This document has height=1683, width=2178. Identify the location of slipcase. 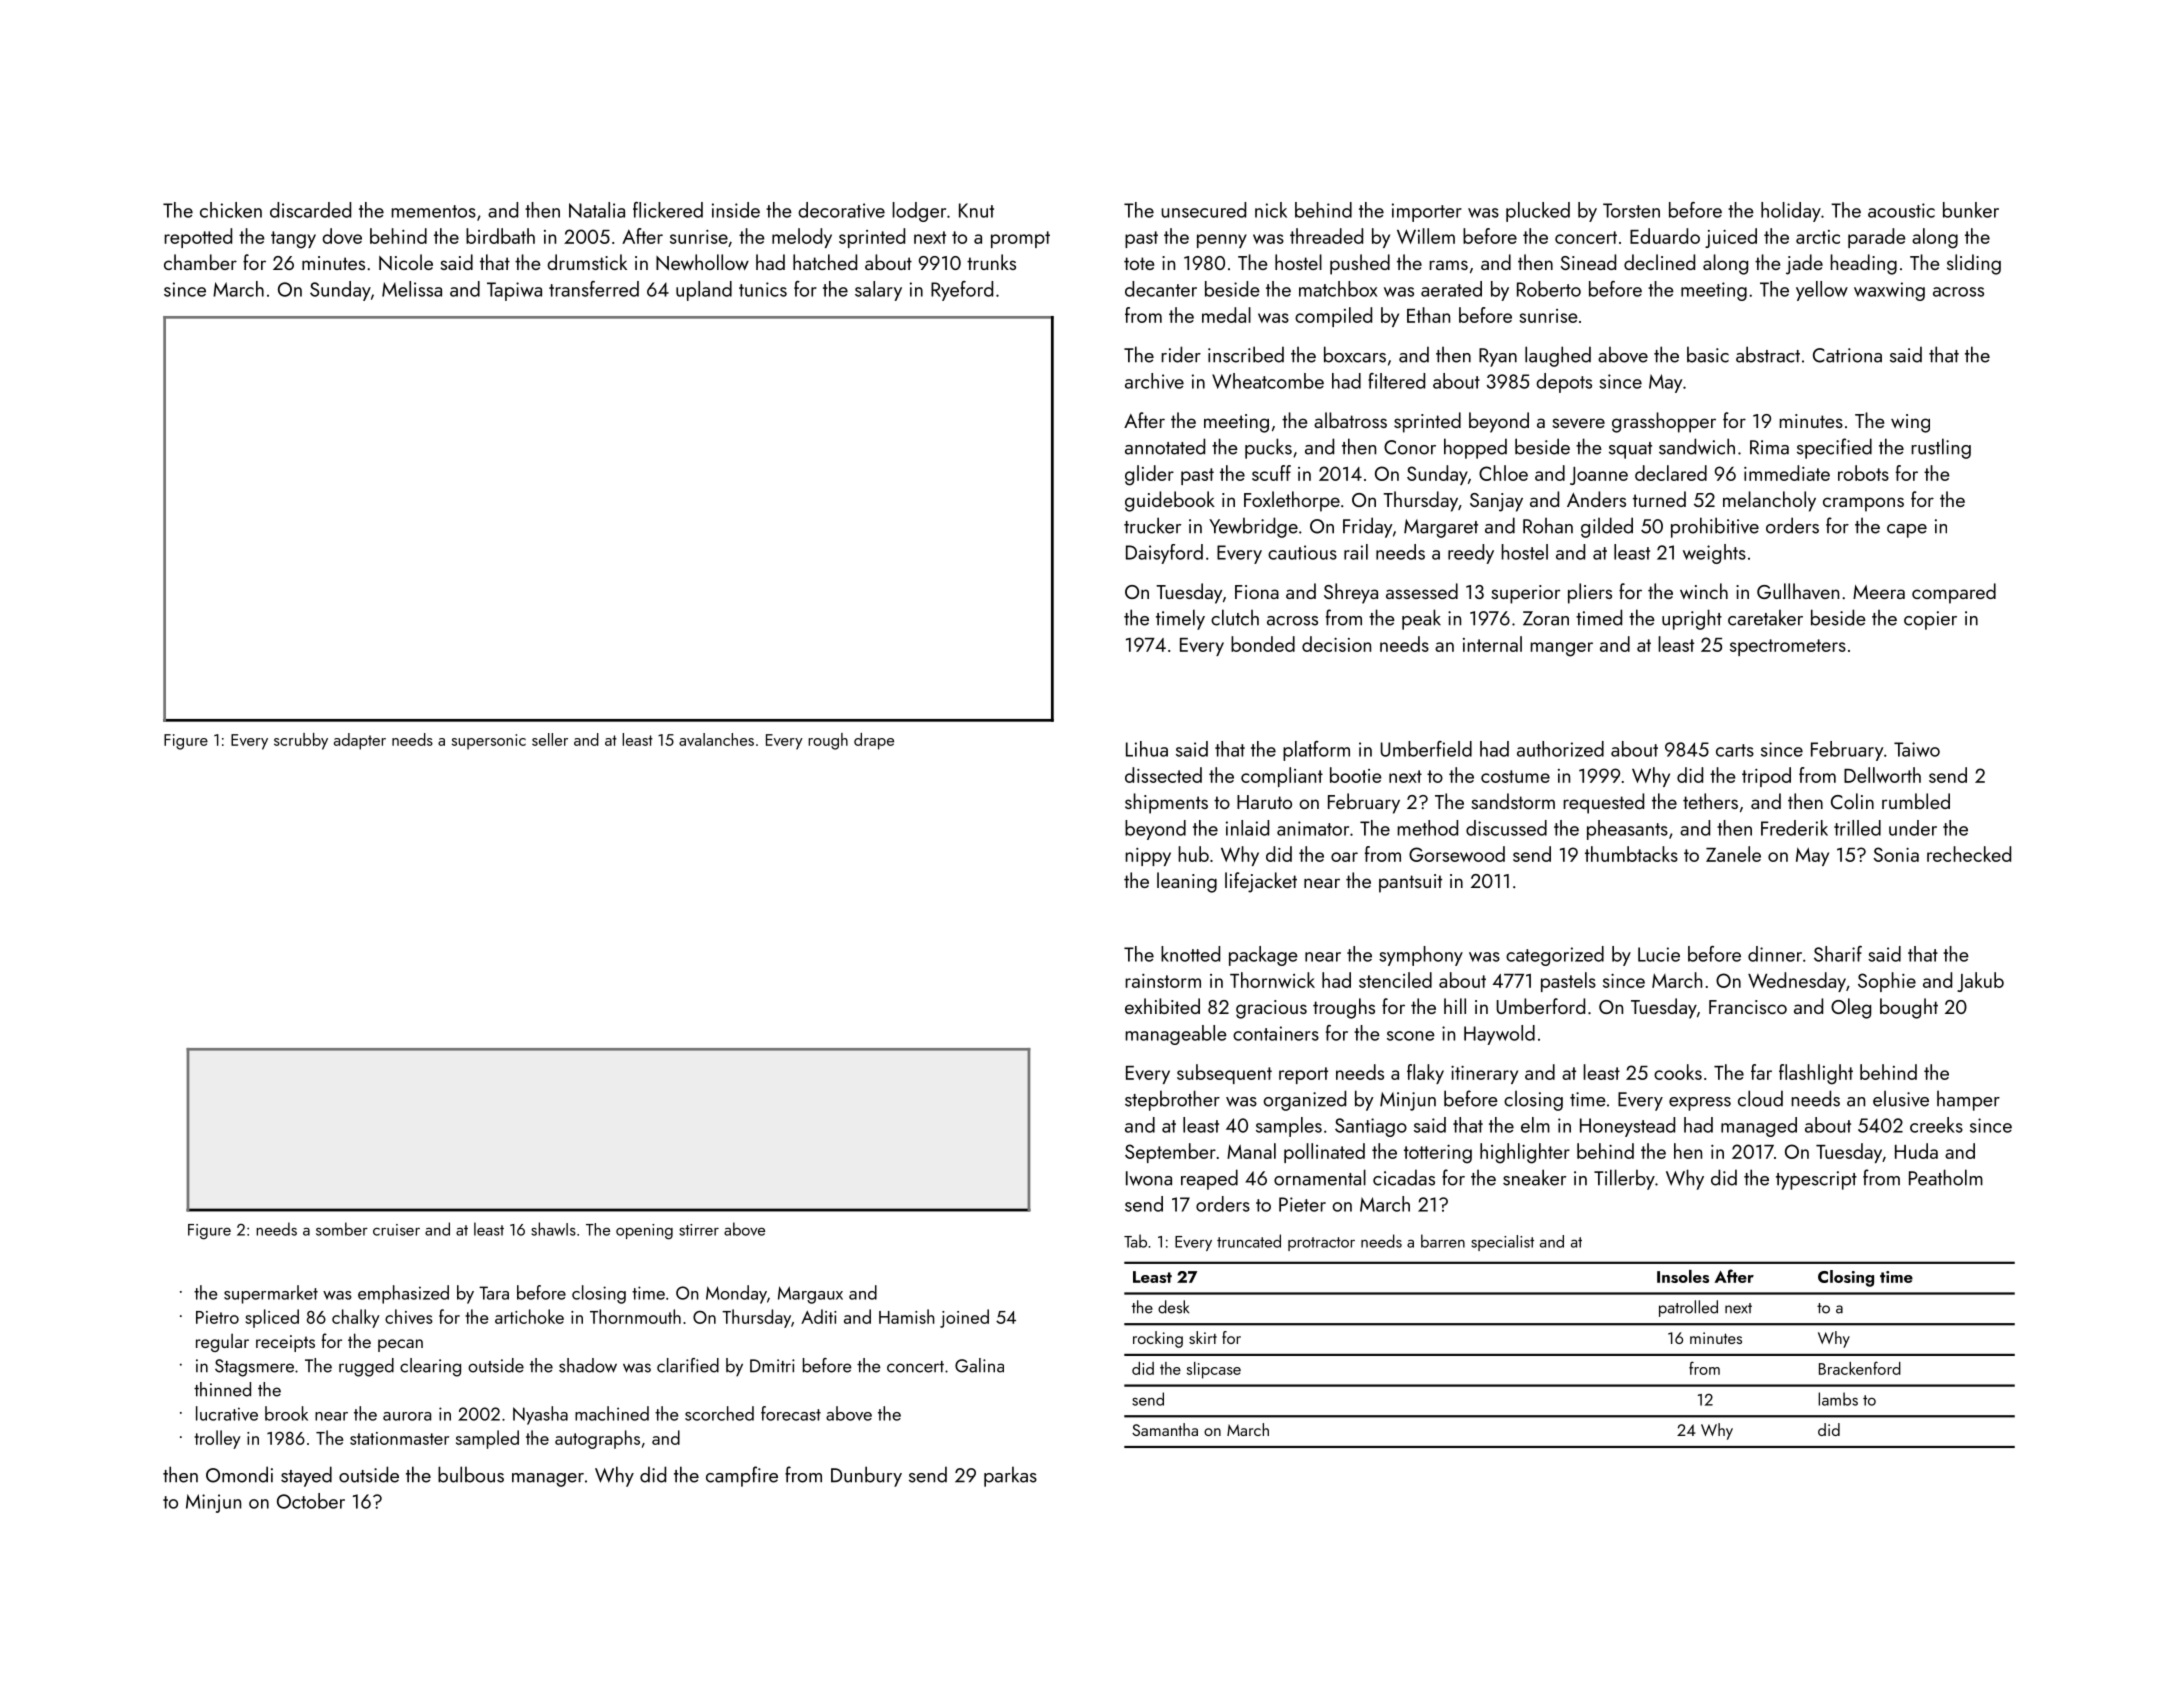
(1214, 1370).
